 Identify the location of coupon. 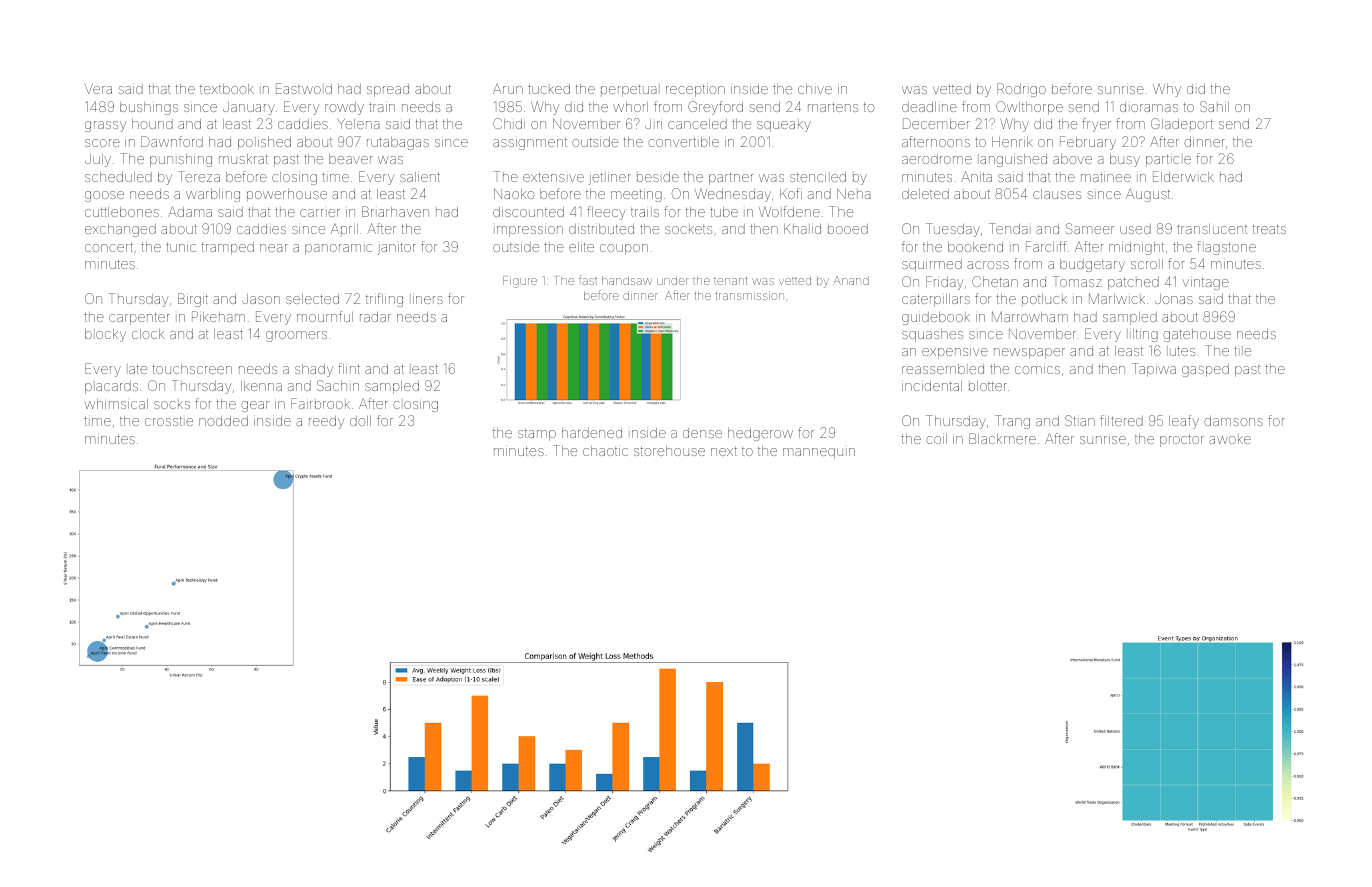
(624, 249).
